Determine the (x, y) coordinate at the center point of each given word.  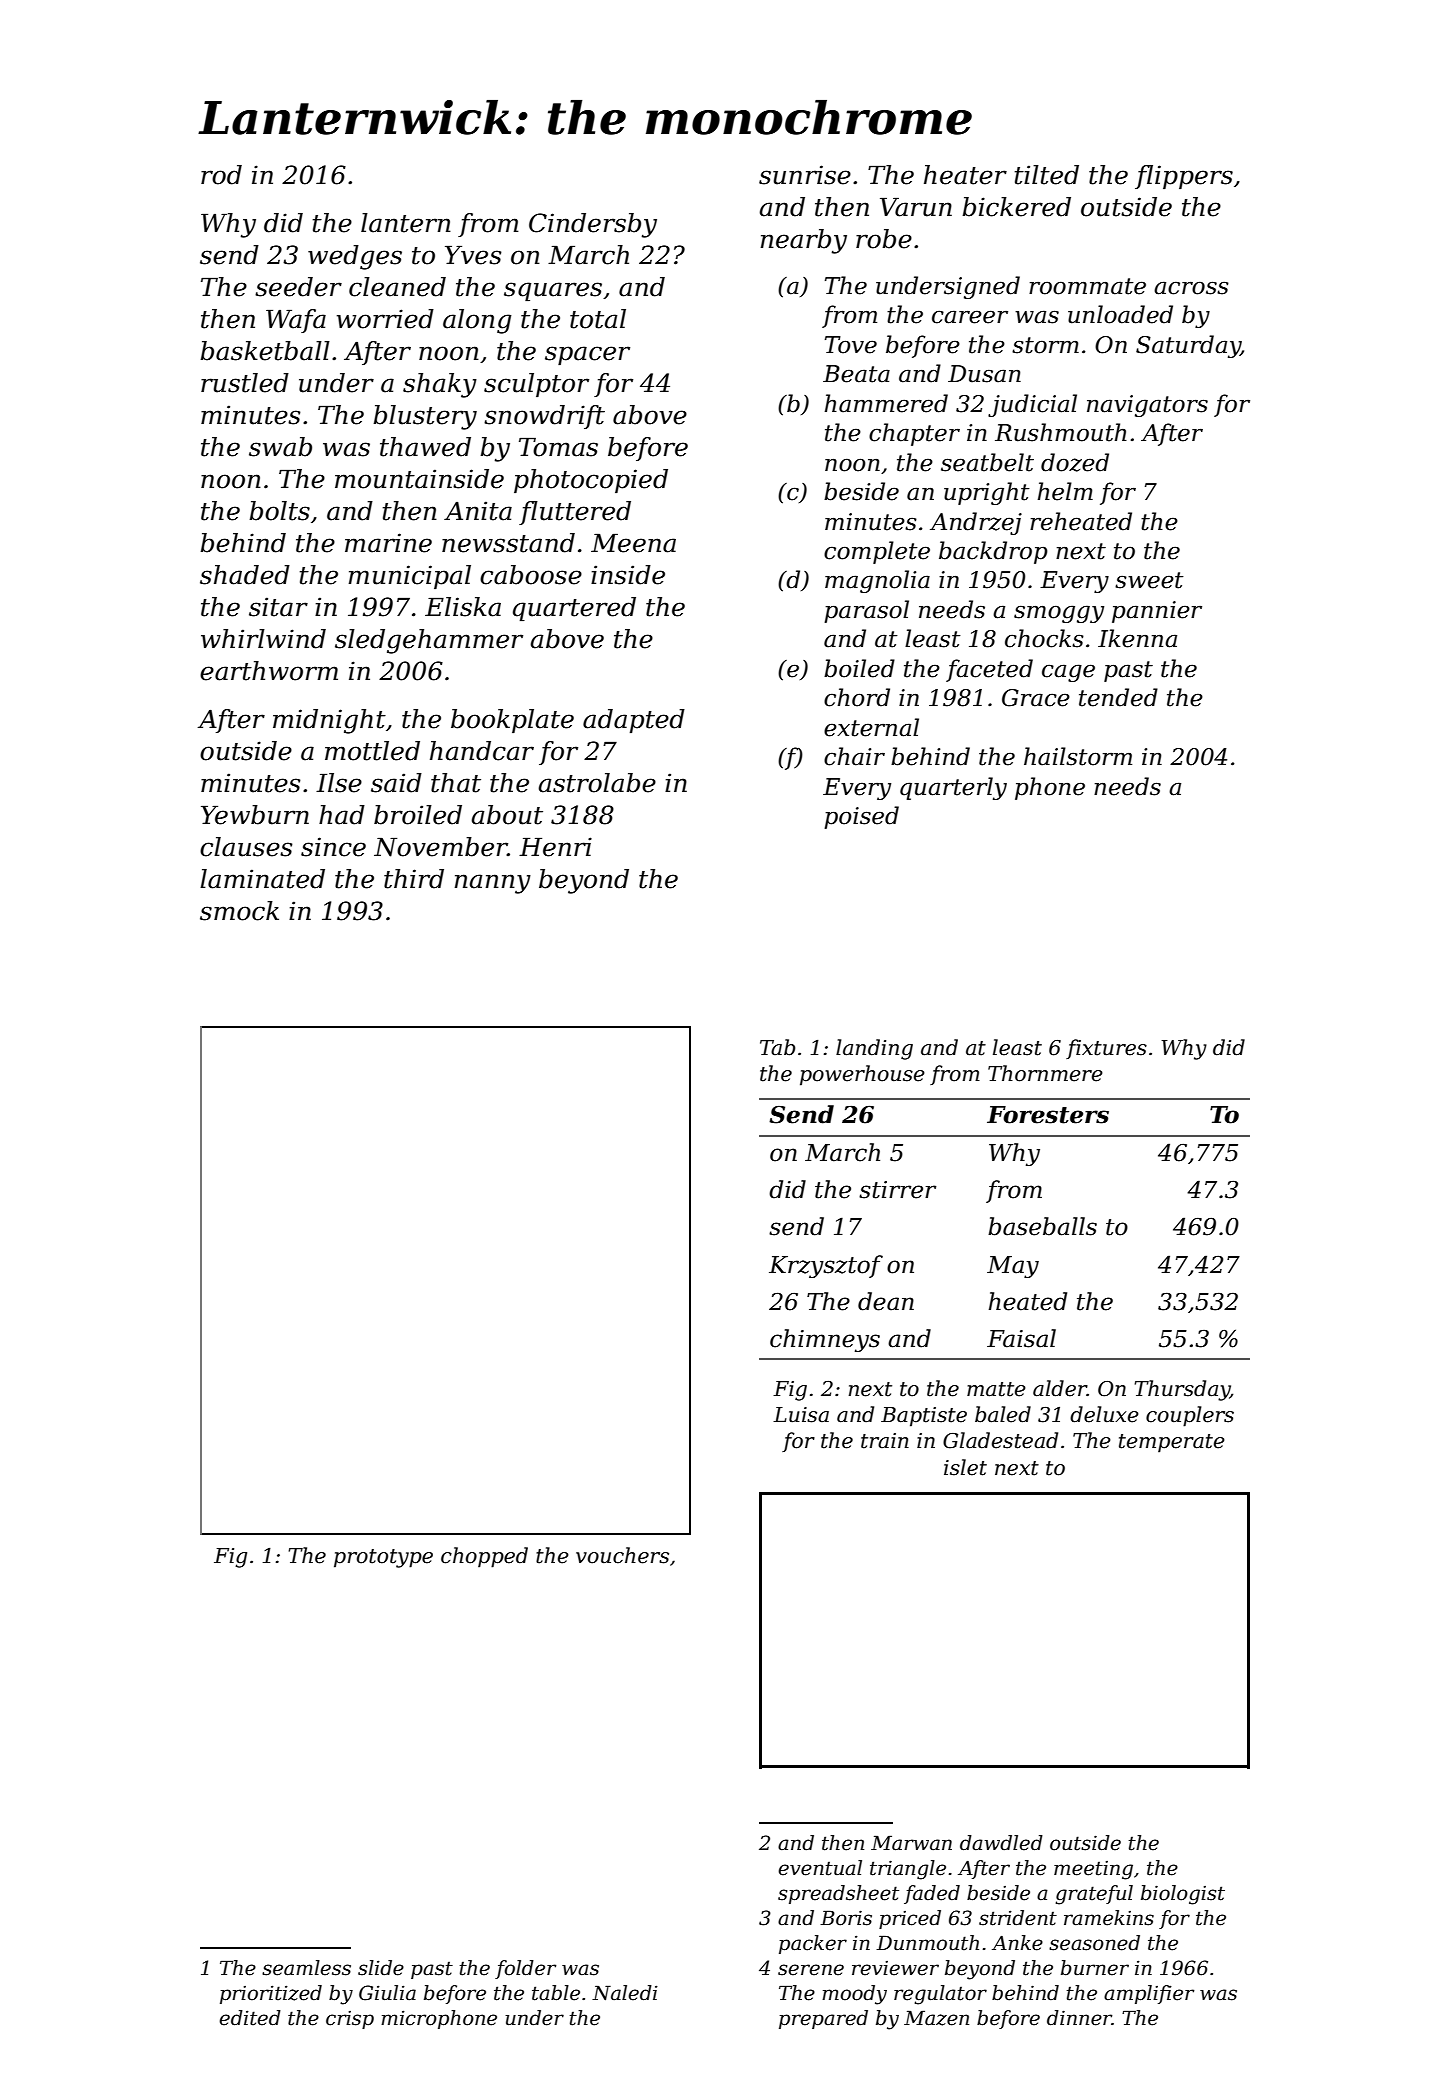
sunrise (805, 175)
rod (221, 175)
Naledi (625, 1993)
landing (874, 1049)
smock (239, 911)
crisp (350, 2020)
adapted (634, 721)
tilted (1047, 175)
